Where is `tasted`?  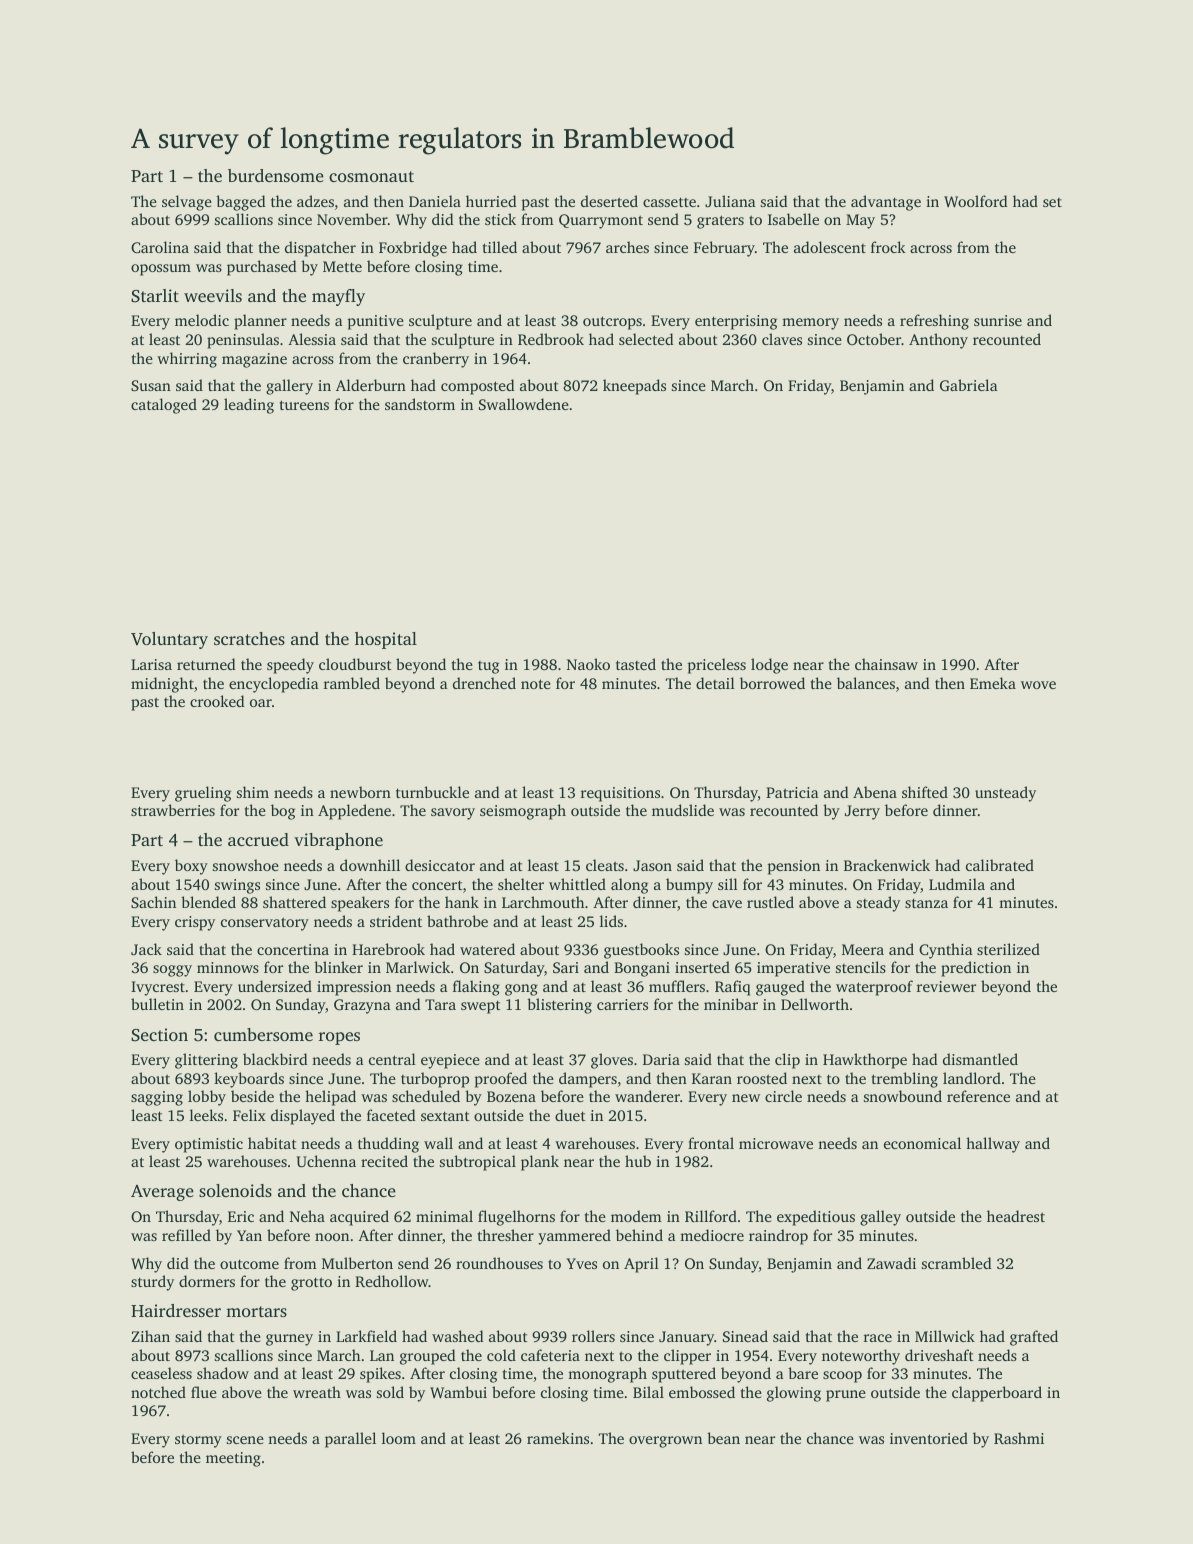
tasted is located at coordinates (636, 664).
